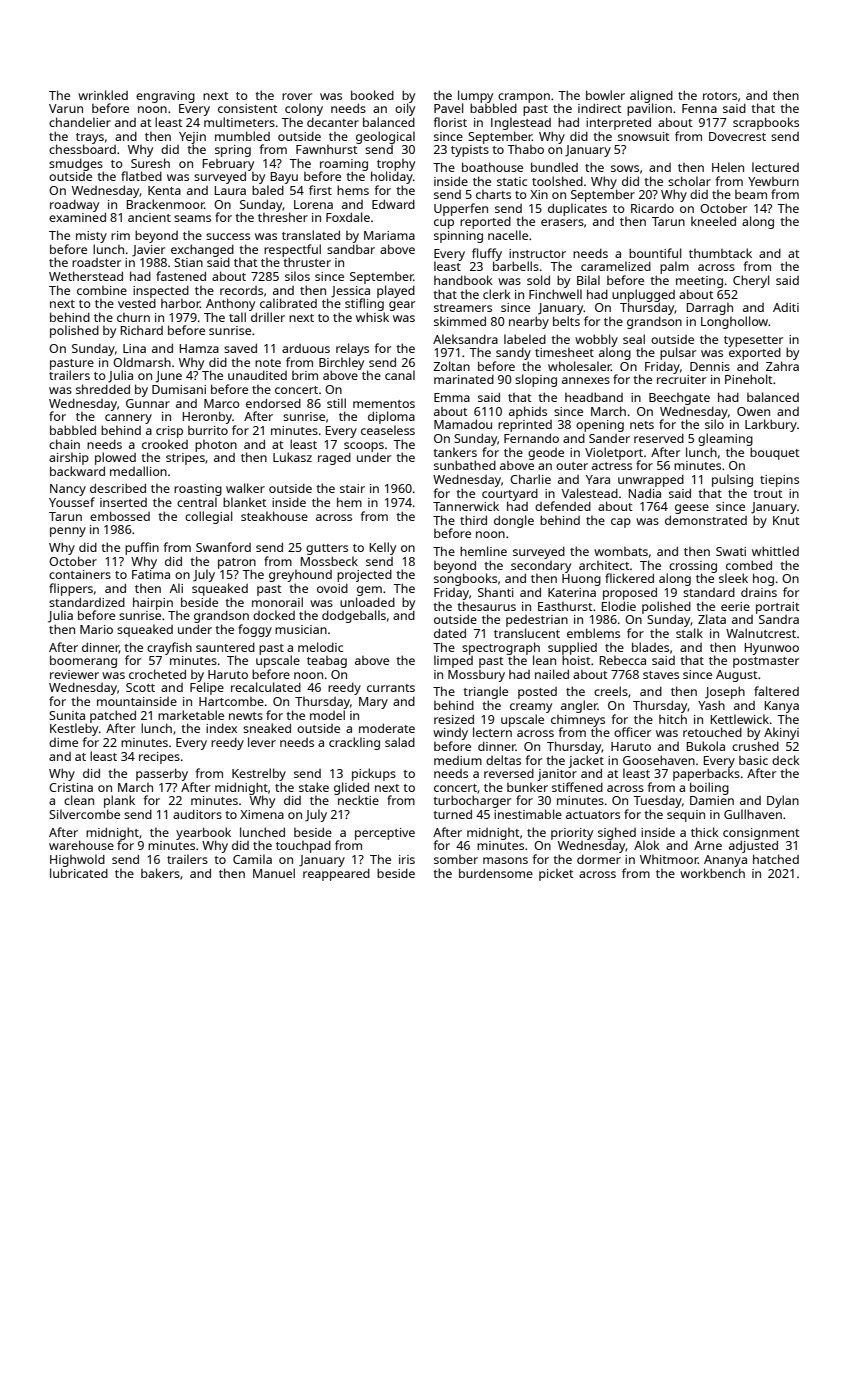 The width and height of the screenshot is (849, 1400). Describe the element at coordinates (528, 814) in the screenshot. I see `inestimable` at that location.
